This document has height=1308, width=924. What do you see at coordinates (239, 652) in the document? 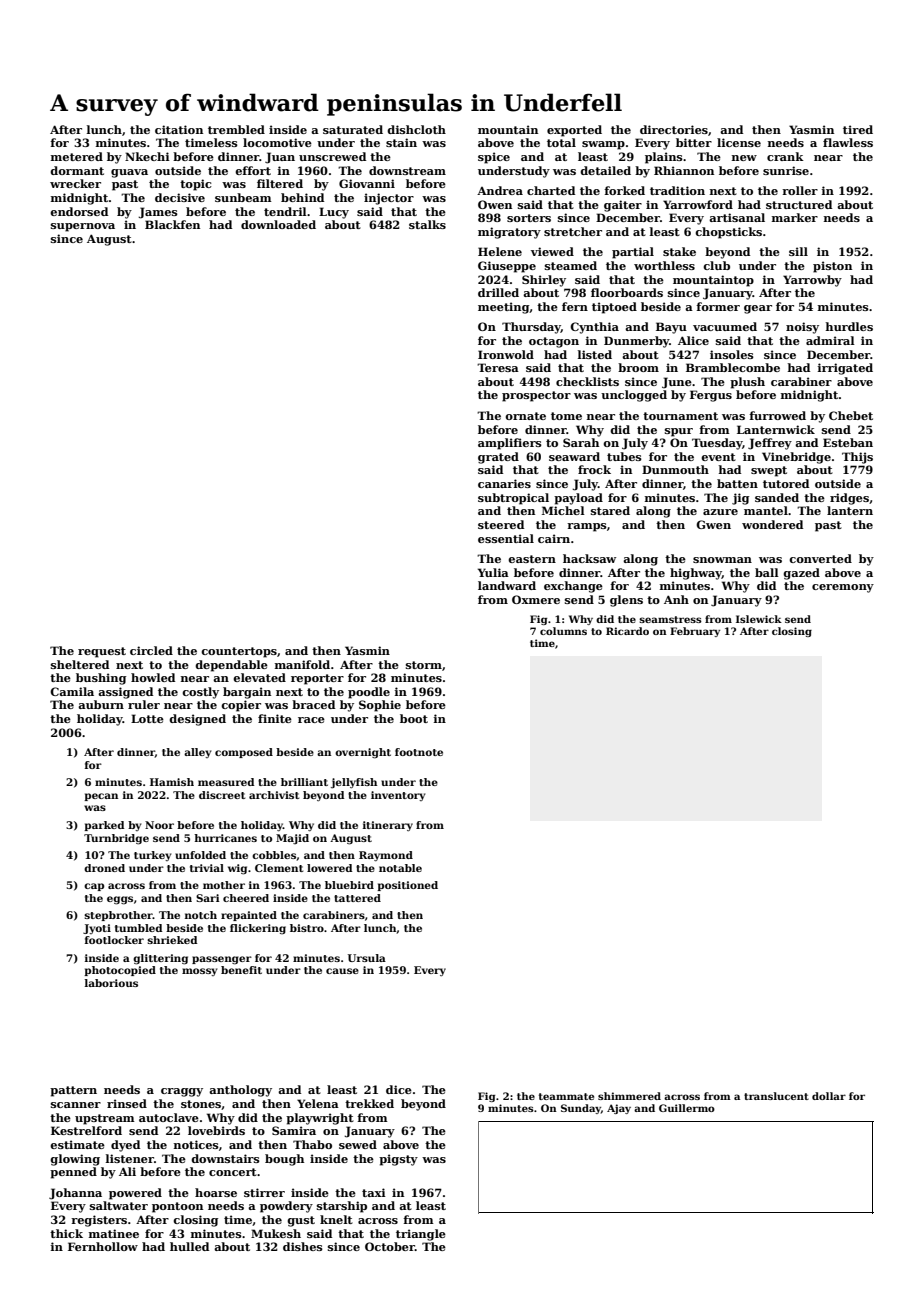
I see `countertops` at bounding box center [239, 652].
